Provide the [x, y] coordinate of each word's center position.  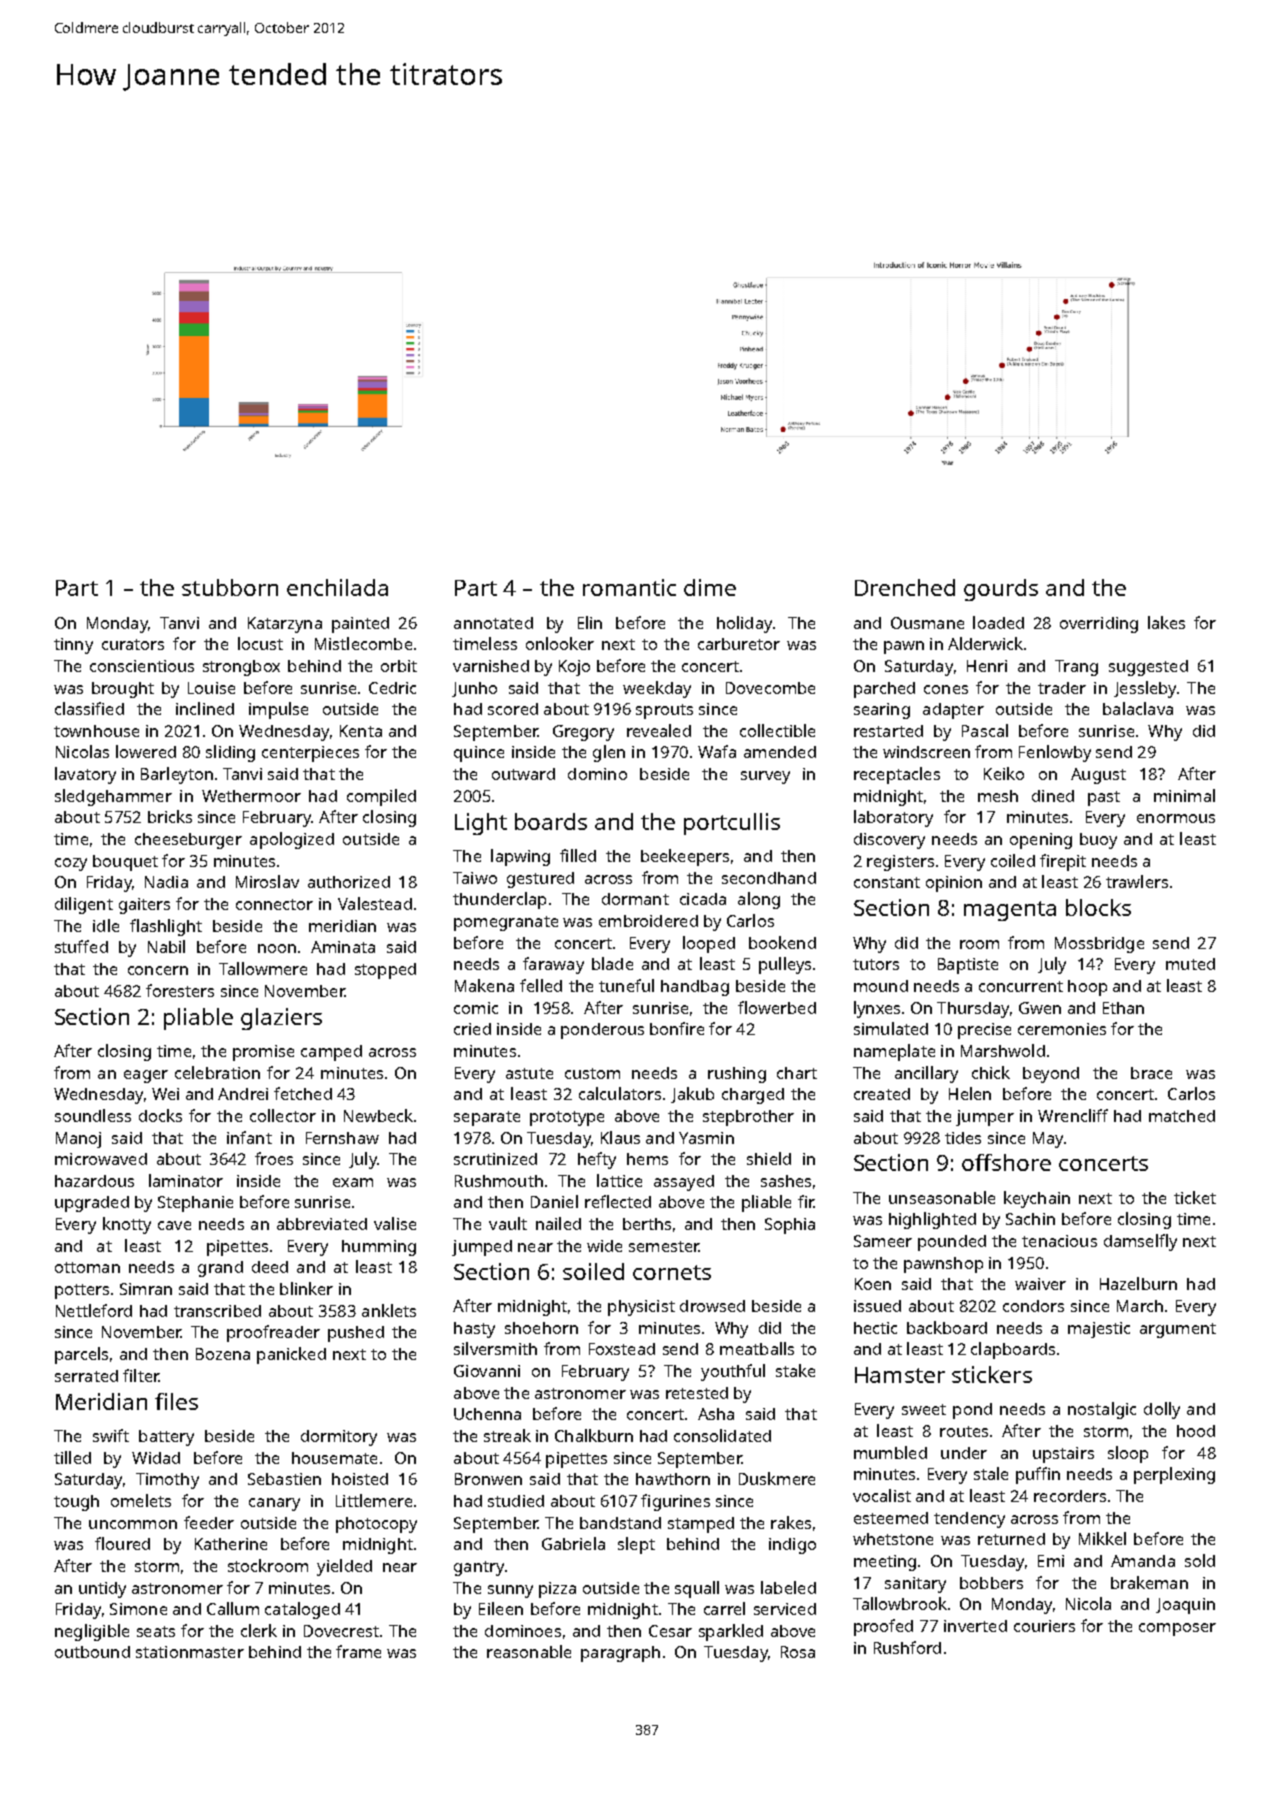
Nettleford [94, 1310]
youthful [733, 1372]
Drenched [905, 587]
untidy [102, 1590]
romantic [629, 587]
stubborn [230, 587]
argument [1178, 1330]
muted [1190, 964]
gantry [479, 1568]
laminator [186, 1180]
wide [604, 1246]
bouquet [125, 863]
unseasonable [942, 1197]
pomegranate [506, 923]
